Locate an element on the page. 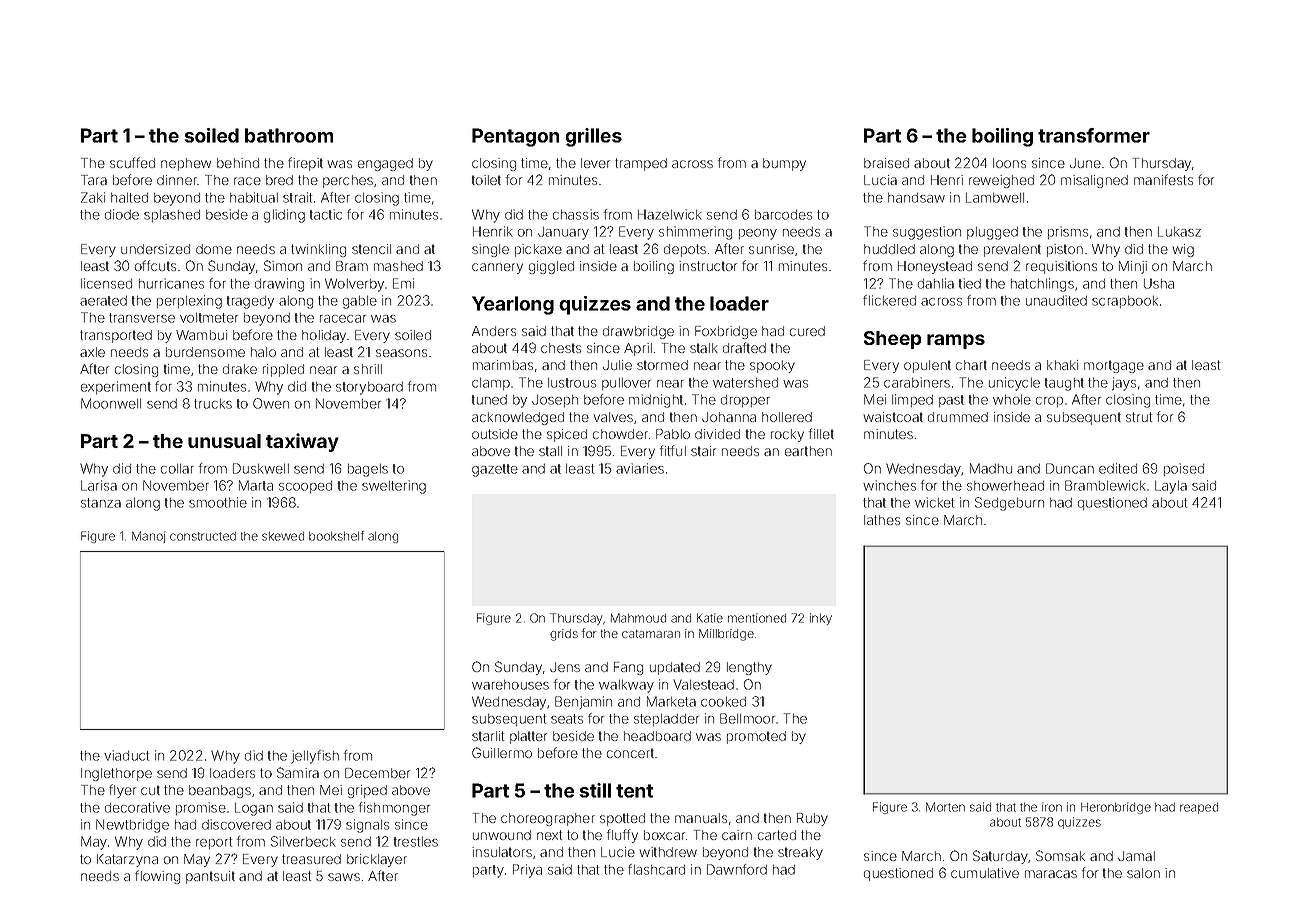 This image has width=1308, height=924. transformer is located at coordinates (1094, 135).
